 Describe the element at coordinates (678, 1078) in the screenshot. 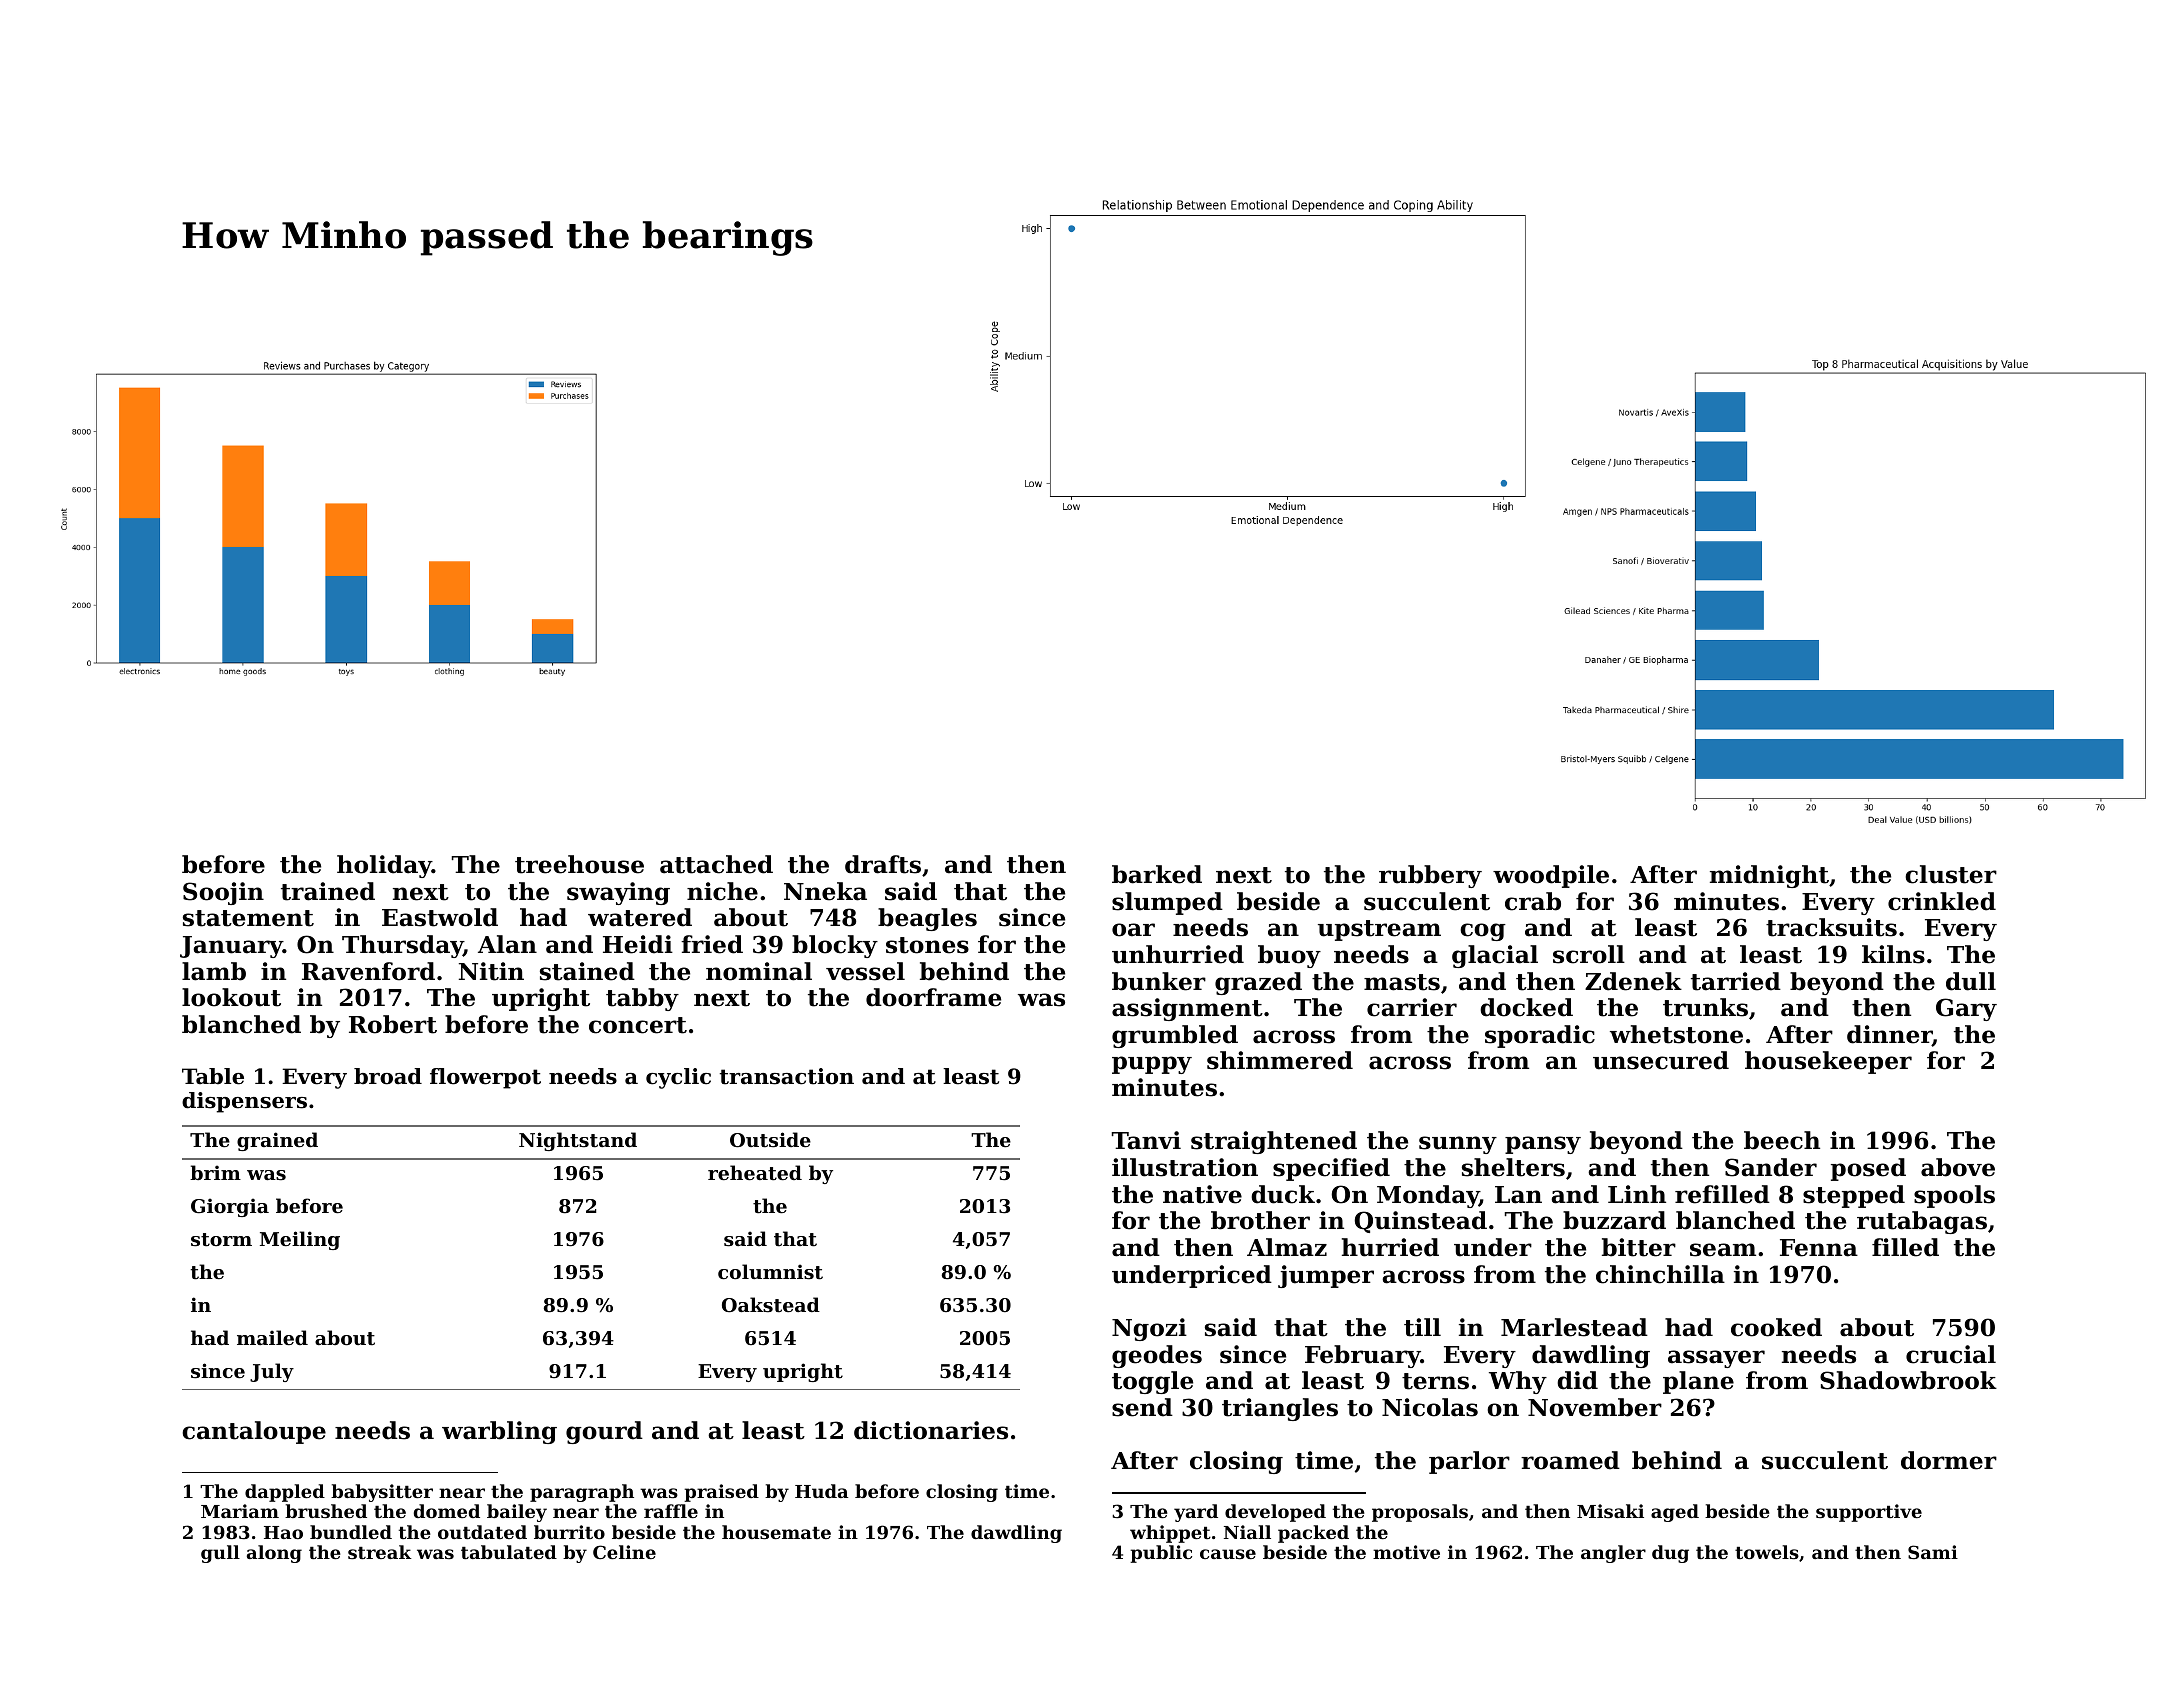

I see `cyclic` at that location.
